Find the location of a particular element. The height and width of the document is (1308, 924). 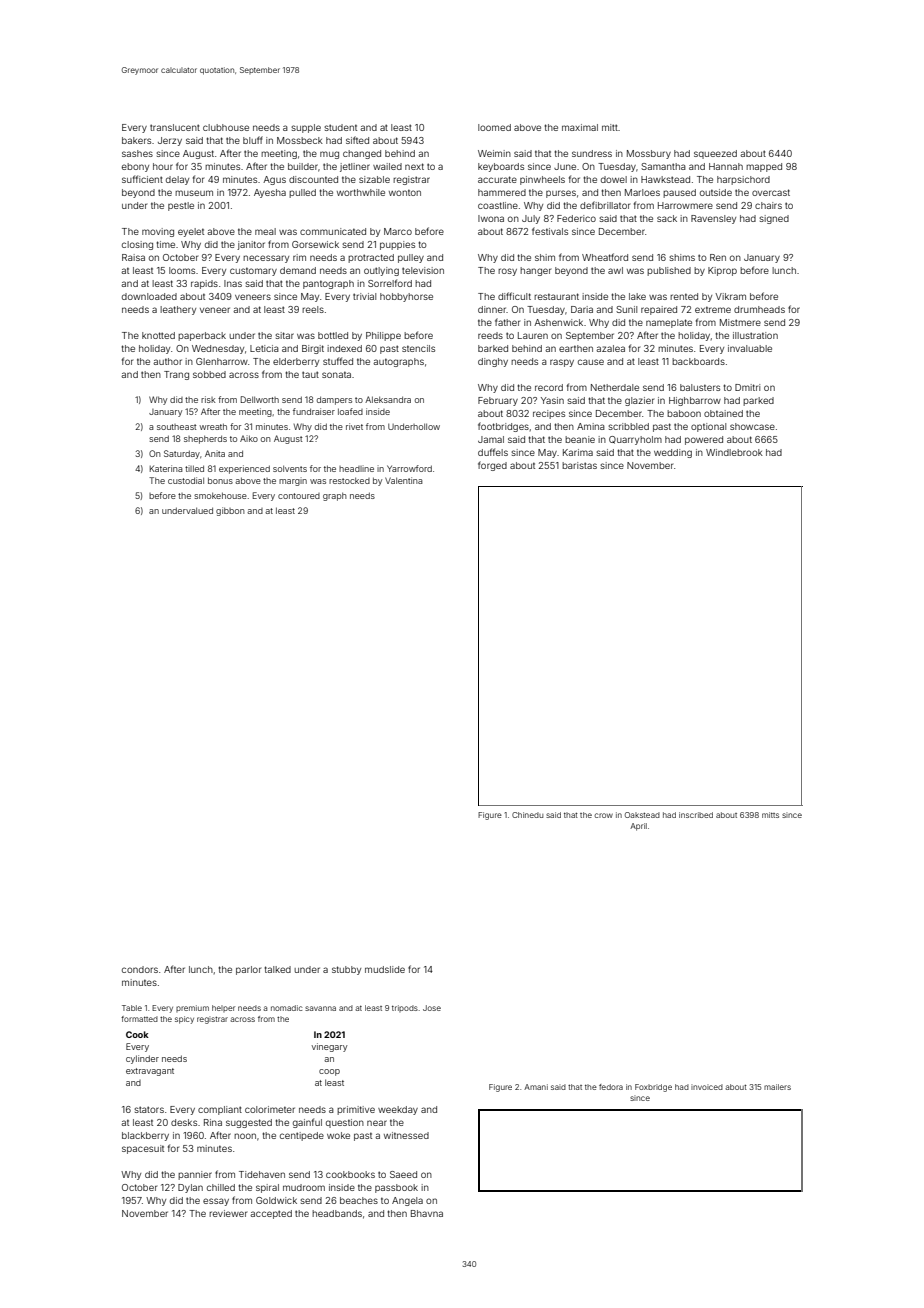

inscribed is located at coordinates (696, 815).
